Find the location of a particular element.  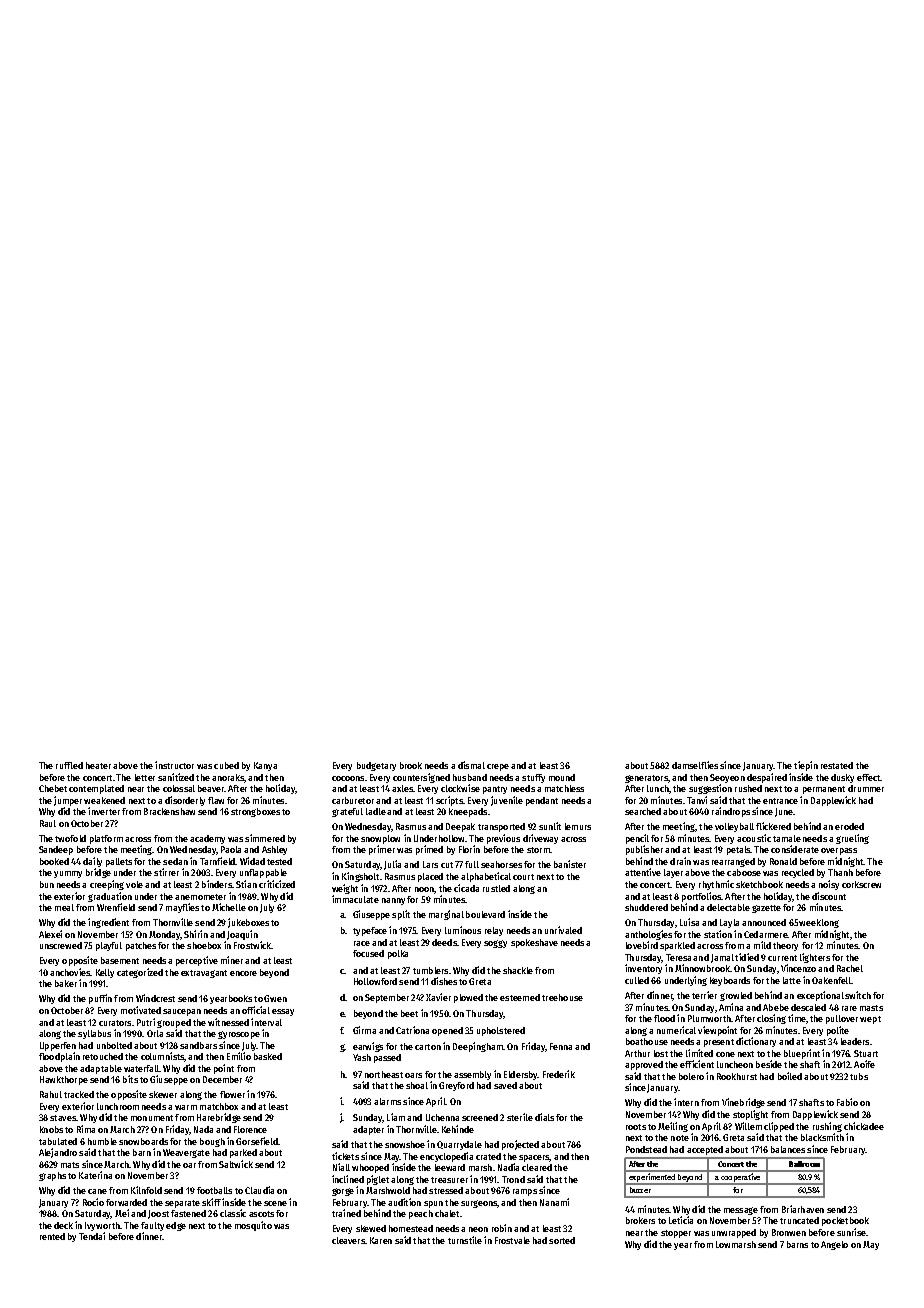

restated is located at coordinates (837, 765).
